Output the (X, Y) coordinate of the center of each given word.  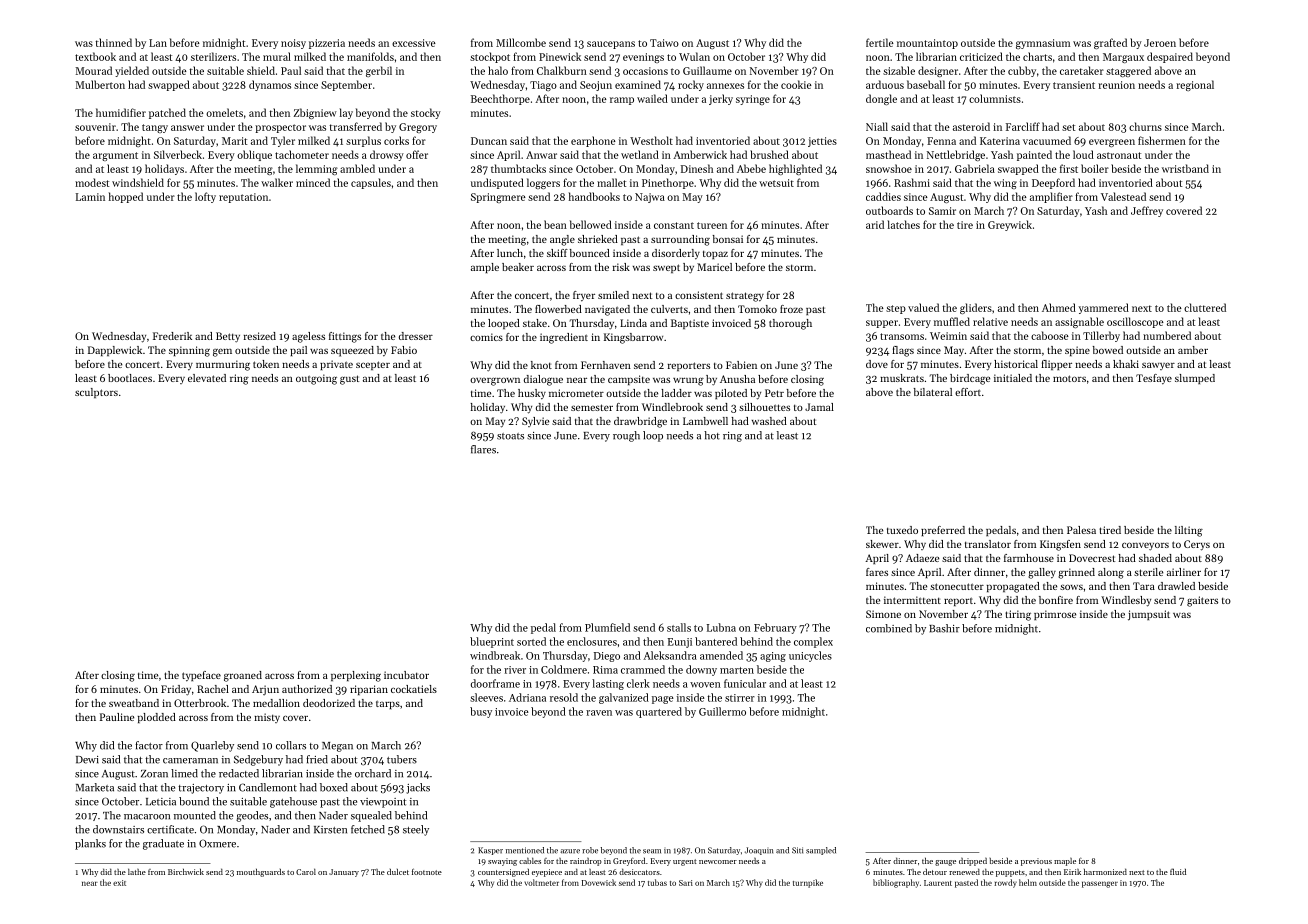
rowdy (1005, 883)
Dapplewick (115, 351)
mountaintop (927, 44)
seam (652, 851)
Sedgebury (258, 760)
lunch (510, 253)
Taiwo (664, 43)
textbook (95, 56)
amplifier (1051, 197)
